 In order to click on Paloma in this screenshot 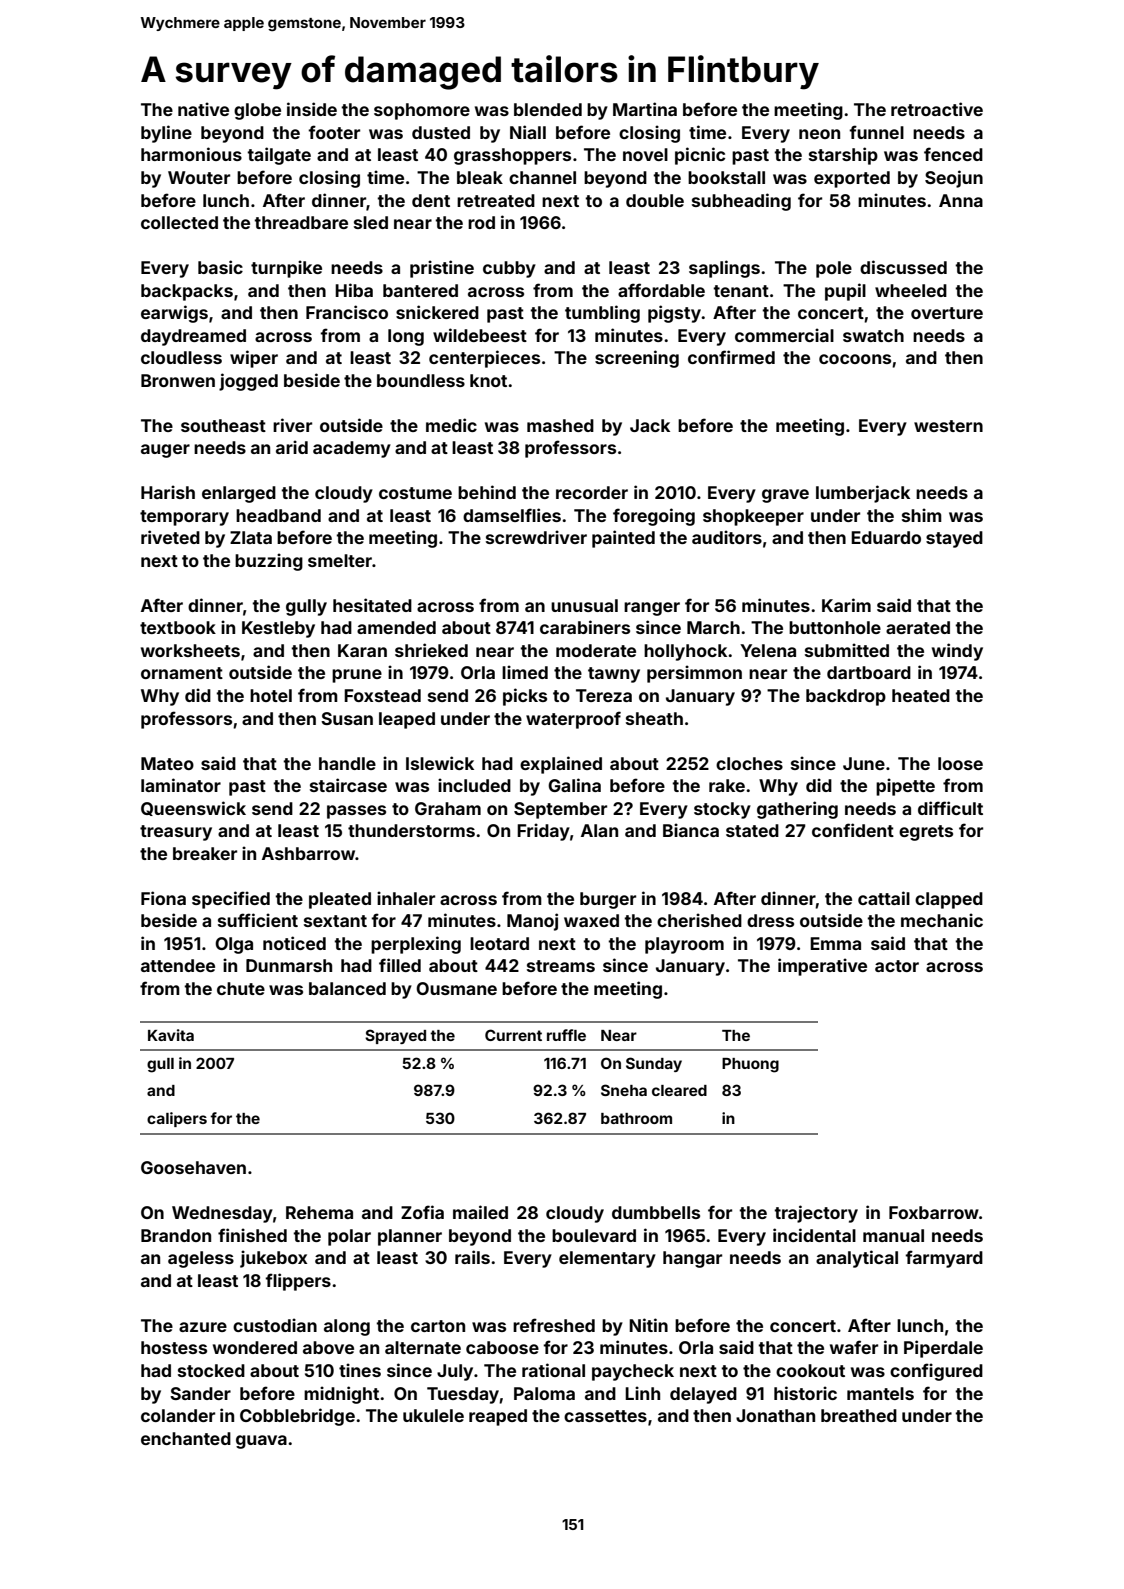, I will do `click(544, 1393)`.
